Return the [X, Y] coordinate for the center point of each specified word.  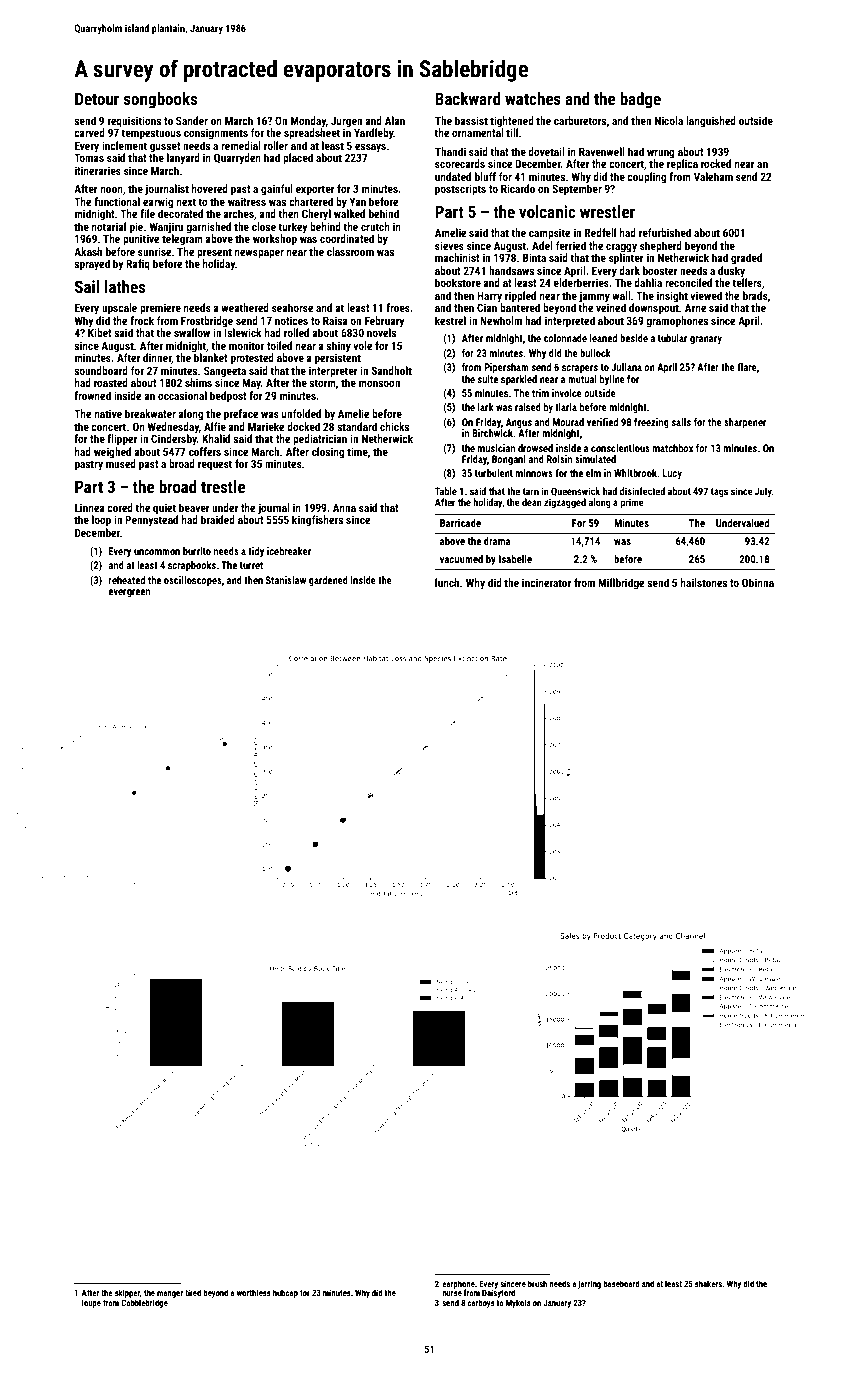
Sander [192, 120]
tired [193, 1292]
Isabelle [515, 559]
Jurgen [346, 122]
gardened [328, 581]
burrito [197, 551]
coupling [647, 178]
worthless [254, 1292]
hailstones [704, 582]
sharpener [745, 423]
